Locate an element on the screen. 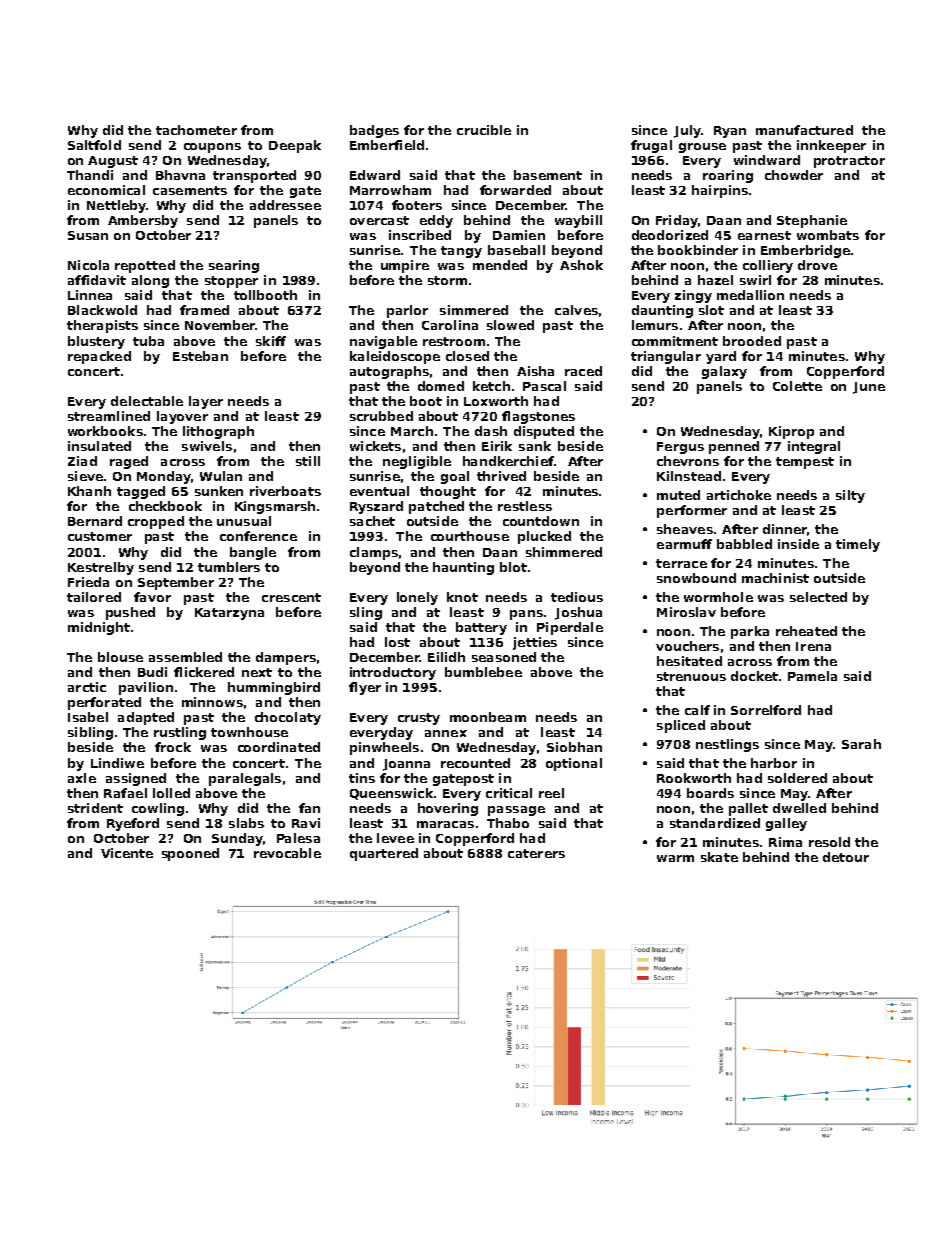 Image resolution: width=952 pixels, height=1233 pixels. brooded is located at coordinates (752, 341).
